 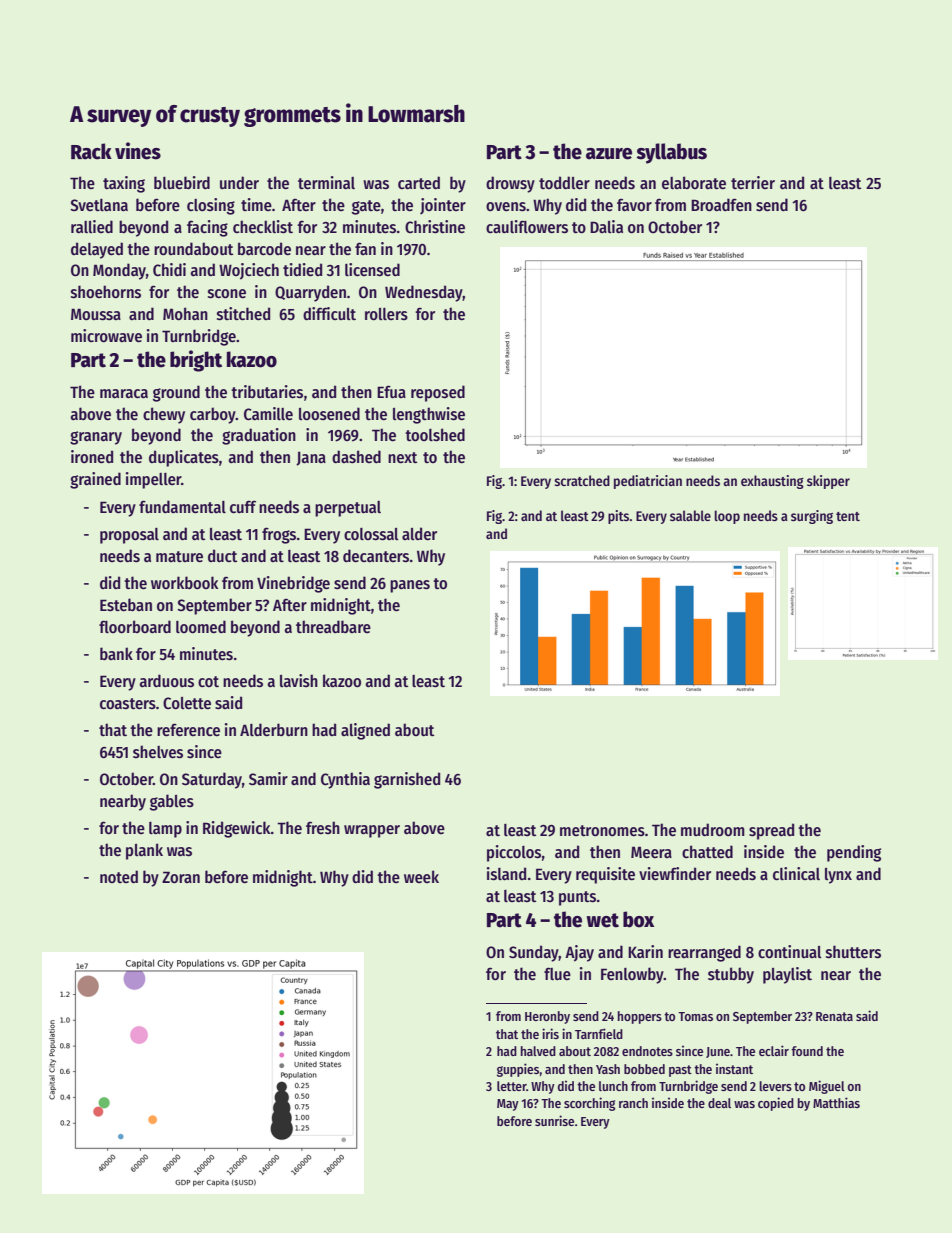 I want to click on Zoran, so click(x=181, y=877).
